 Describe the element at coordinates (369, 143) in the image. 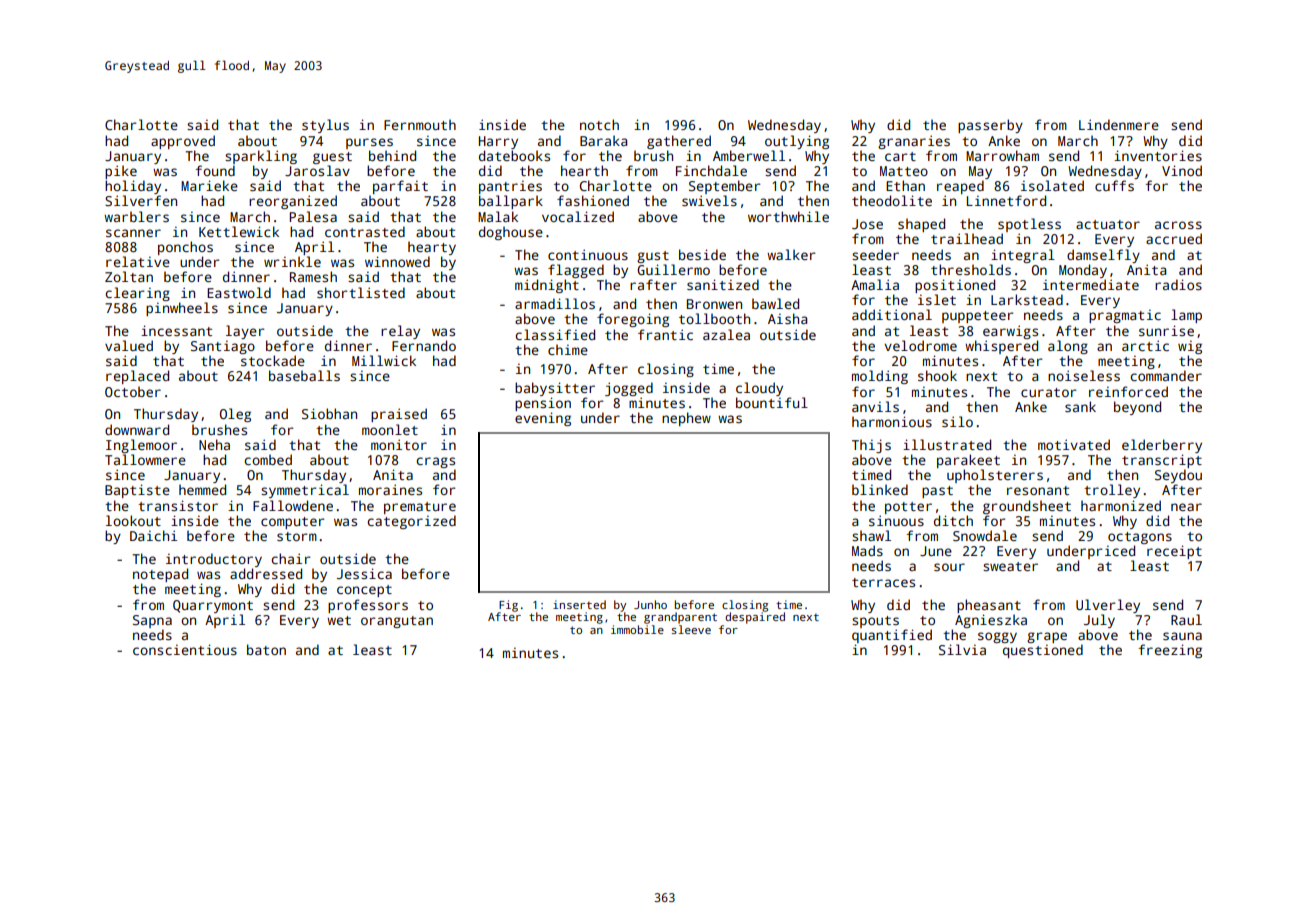

I see `purses` at that location.
